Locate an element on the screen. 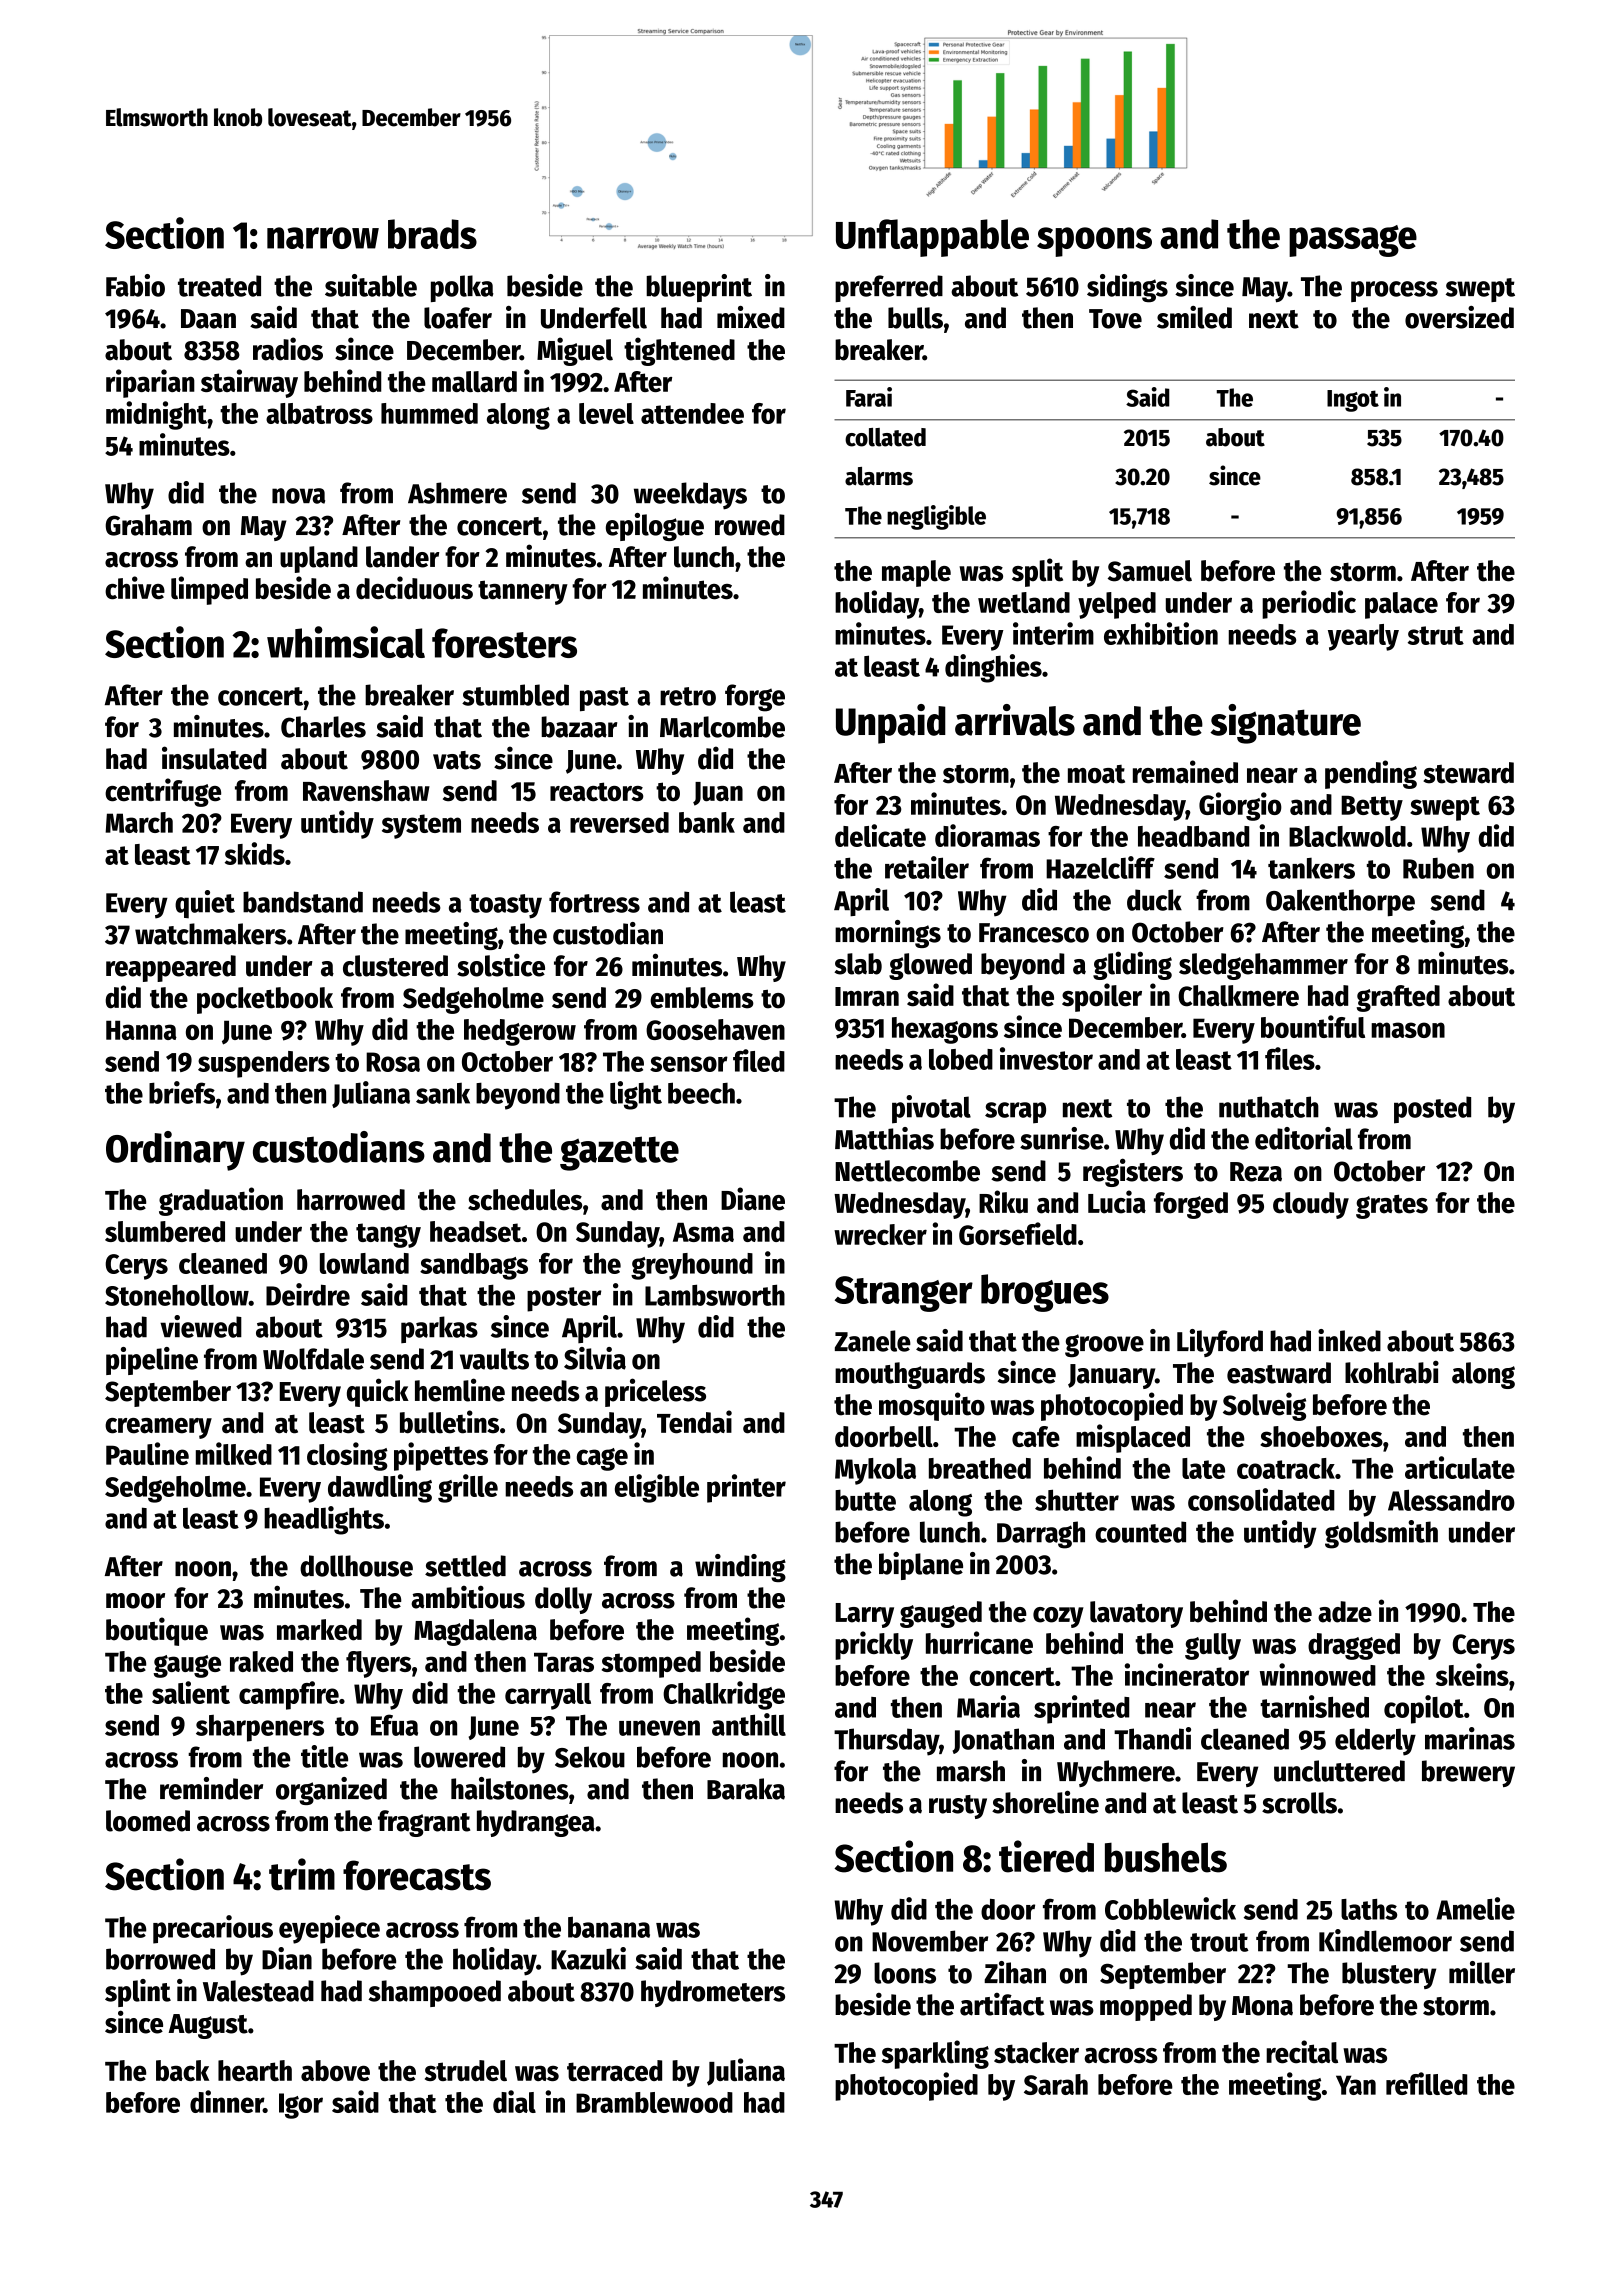 The image size is (1620, 2292). Baraka is located at coordinates (746, 1789).
